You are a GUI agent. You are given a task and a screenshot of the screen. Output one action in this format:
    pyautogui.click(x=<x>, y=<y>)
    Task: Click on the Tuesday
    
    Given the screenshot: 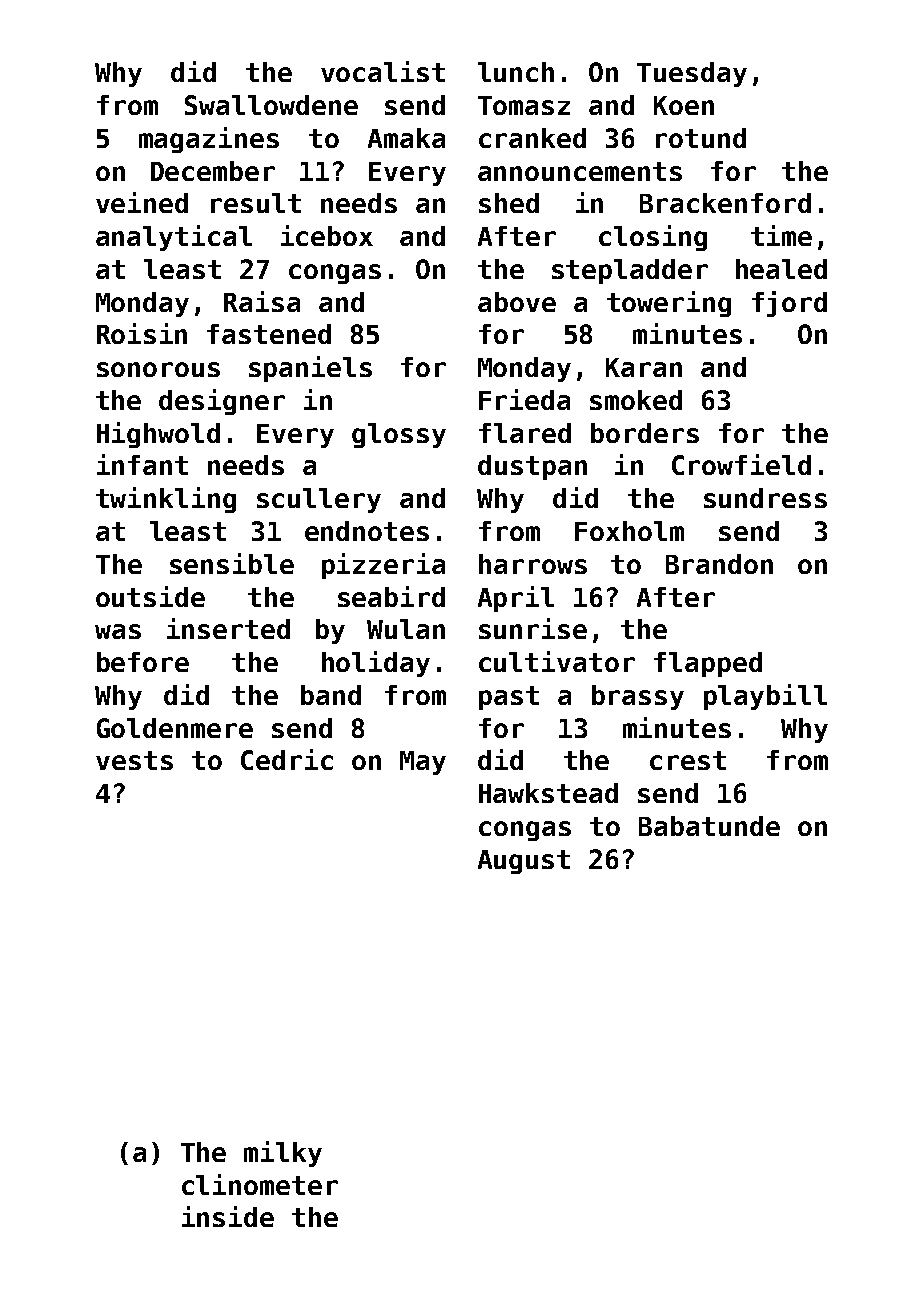 What is the action you would take?
    pyautogui.click(x=692, y=74)
